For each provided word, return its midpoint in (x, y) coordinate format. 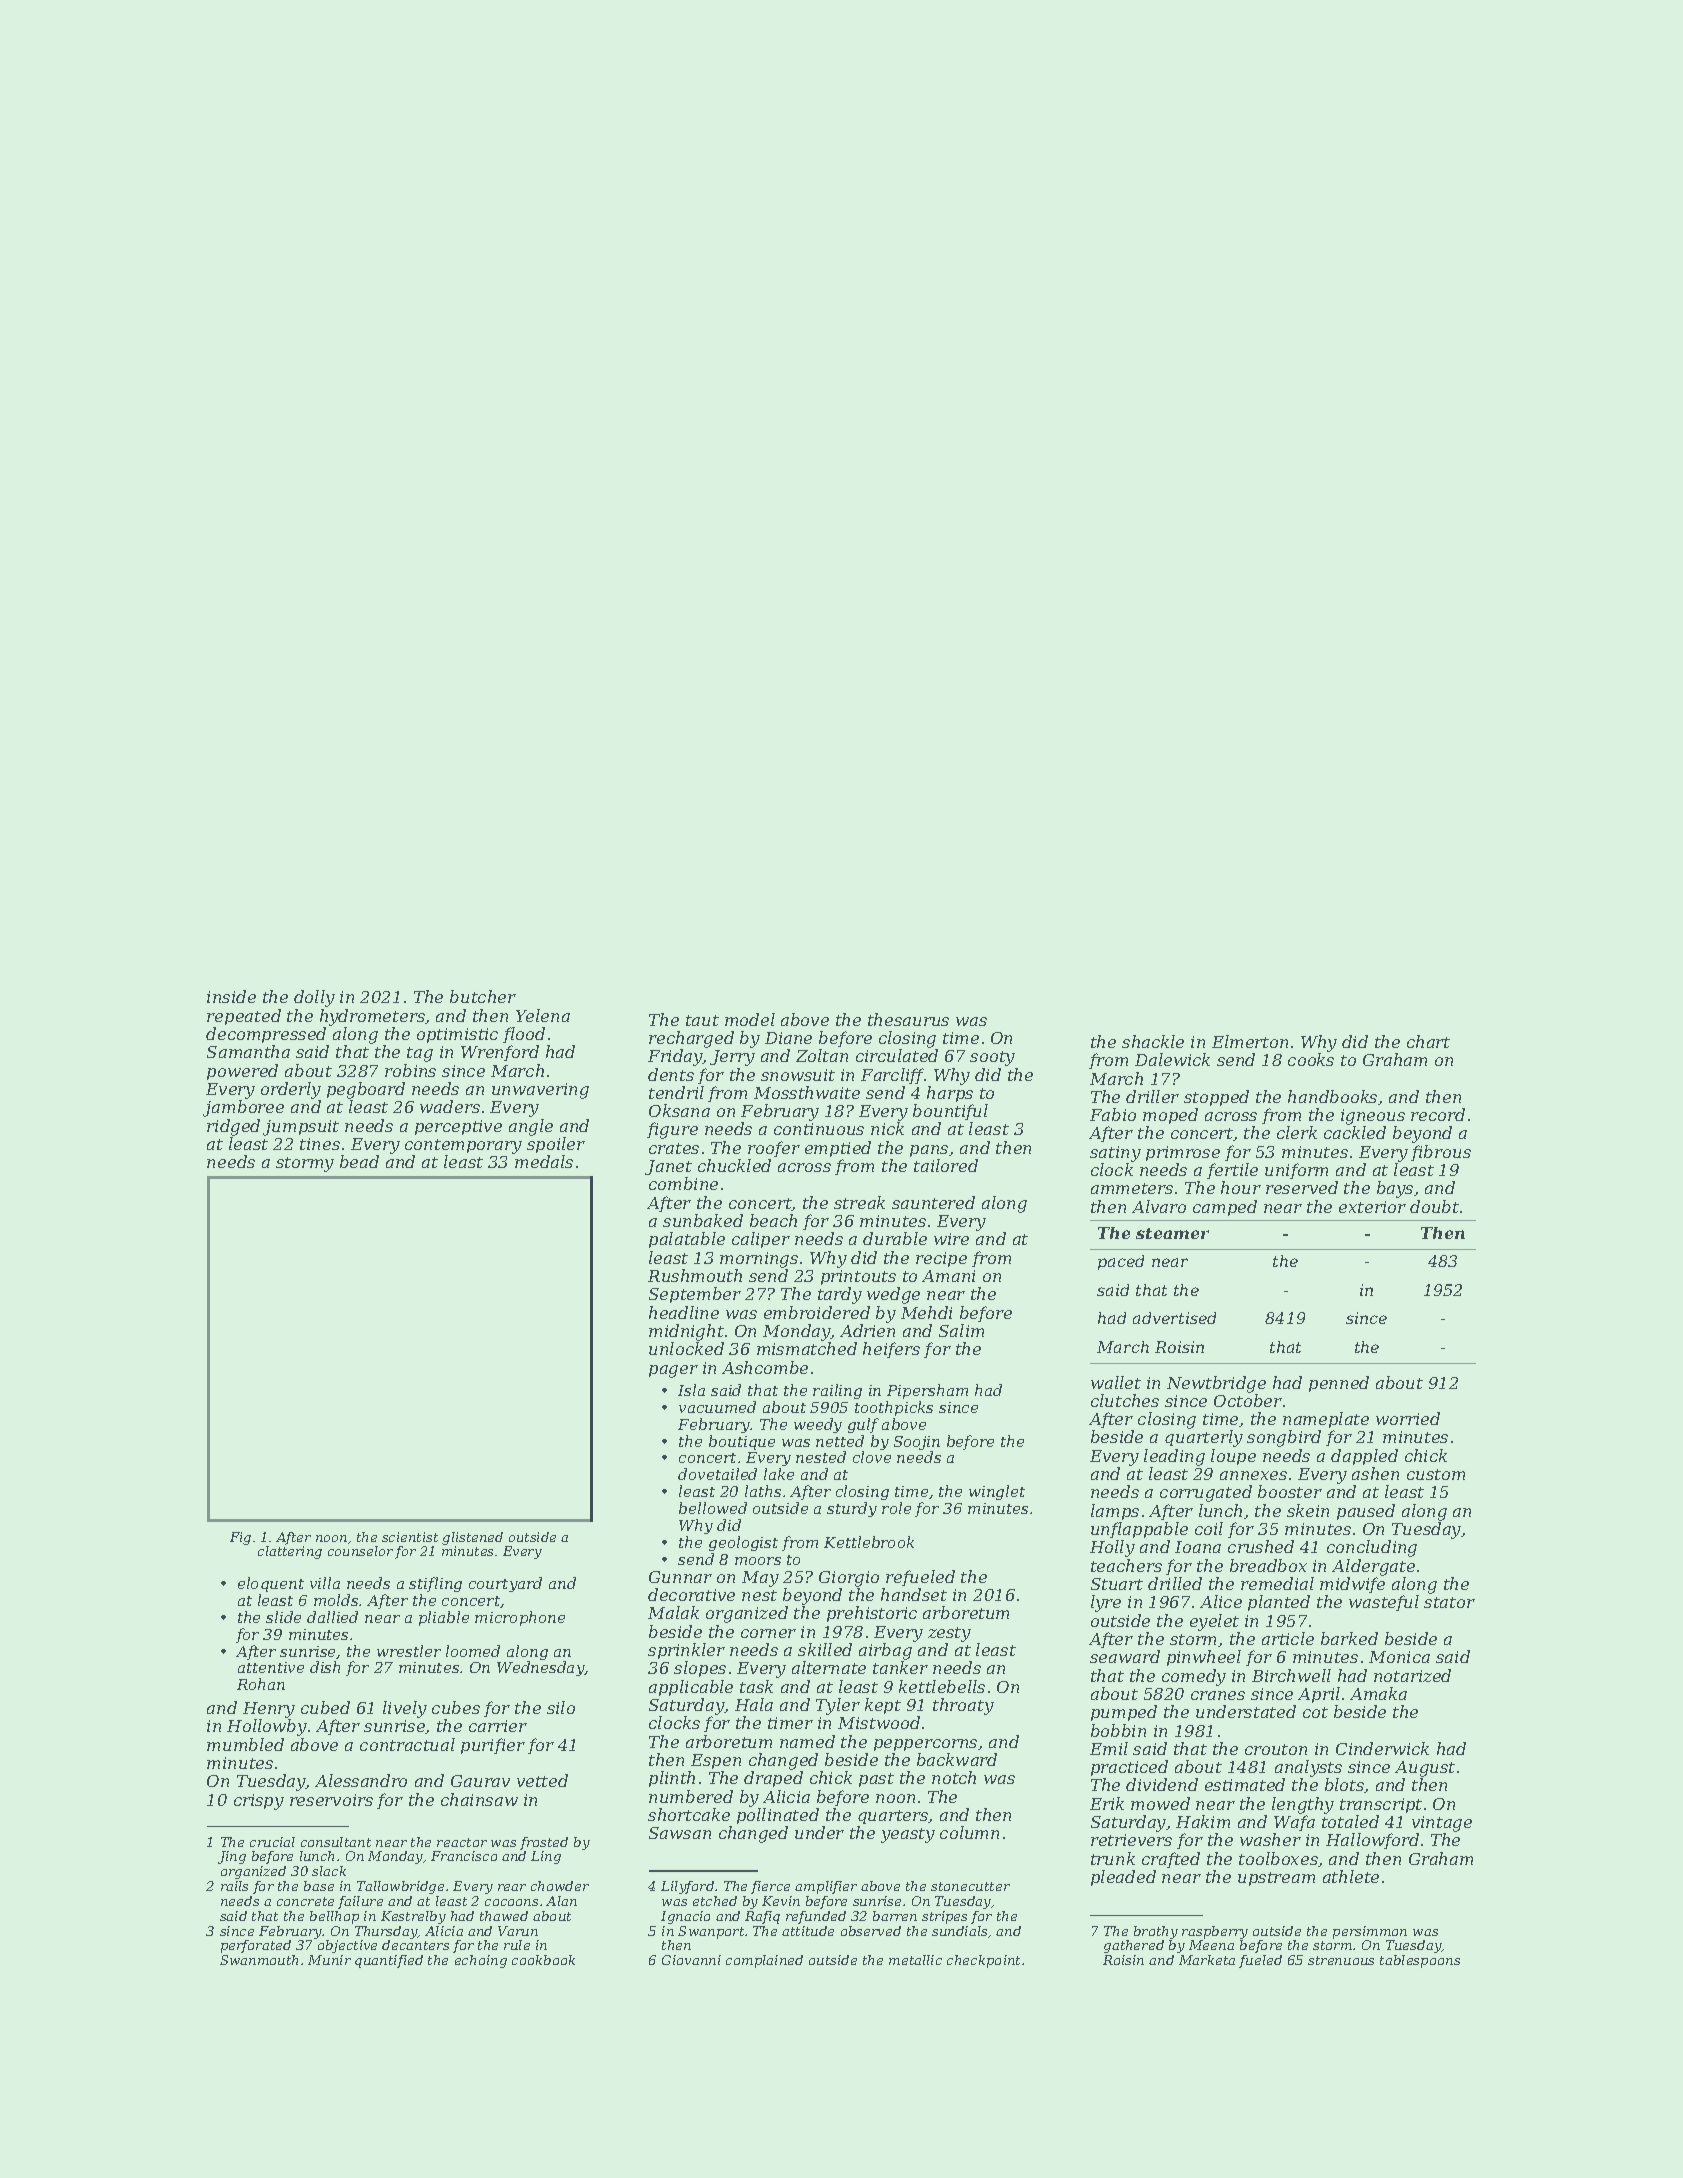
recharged (691, 1039)
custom (1436, 1474)
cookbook (543, 1960)
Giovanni (691, 1960)
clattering (290, 1552)
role (896, 1508)
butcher (483, 996)
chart (1428, 1041)
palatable (687, 1240)
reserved (1302, 1187)
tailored (946, 1165)
